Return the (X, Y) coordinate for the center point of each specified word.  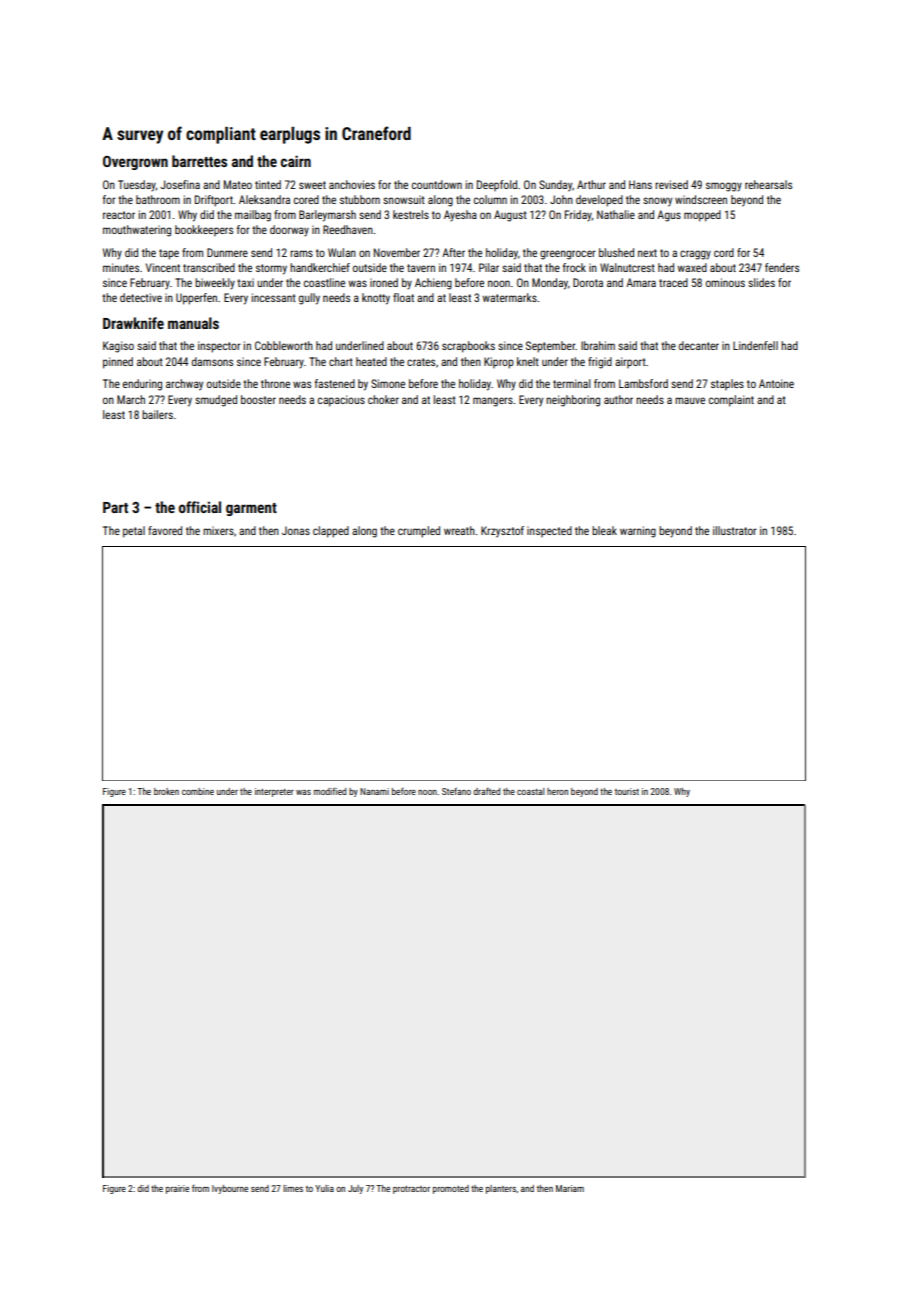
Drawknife (133, 323)
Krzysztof (502, 532)
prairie (177, 1189)
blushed (616, 252)
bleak (604, 530)
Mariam (570, 1188)
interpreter (274, 792)
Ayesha (460, 216)
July (355, 1189)
